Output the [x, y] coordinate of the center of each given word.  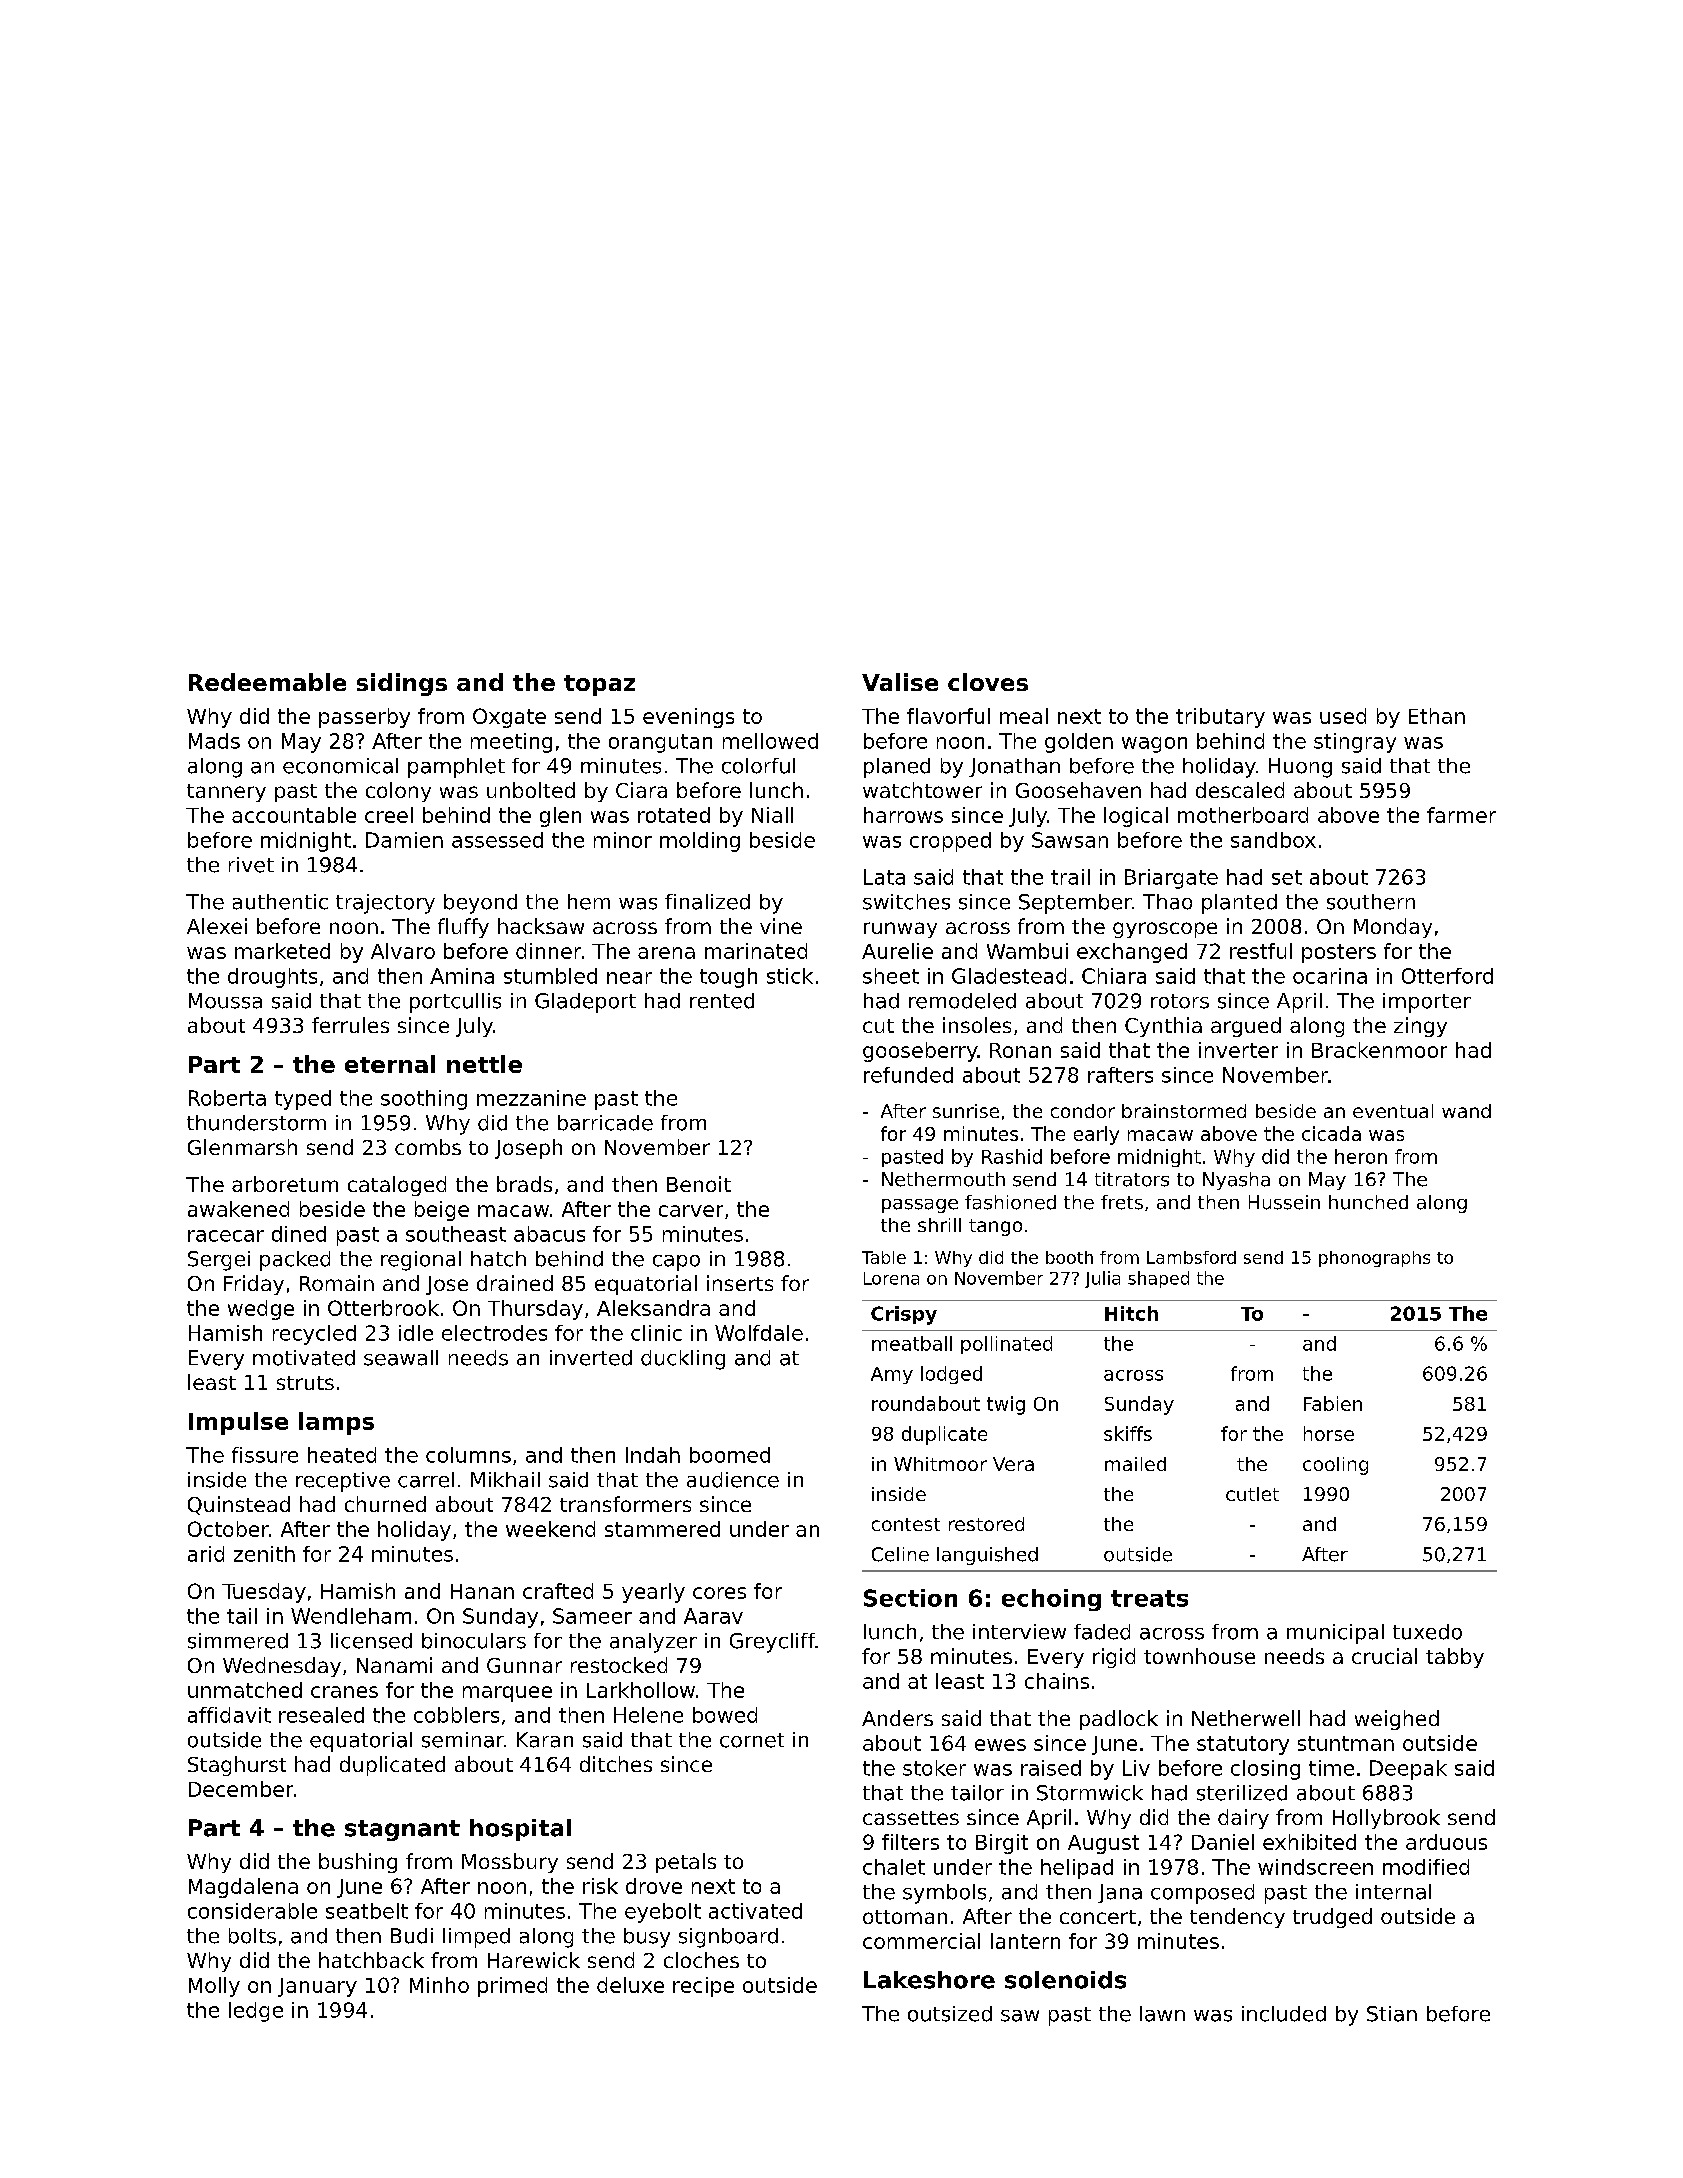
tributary [1220, 718]
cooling [1335, 1466]
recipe [703, 1987]
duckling [683, 1360]
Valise [900, 682]
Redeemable [267, 682]
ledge [256, 2012]
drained [515, 1283]
